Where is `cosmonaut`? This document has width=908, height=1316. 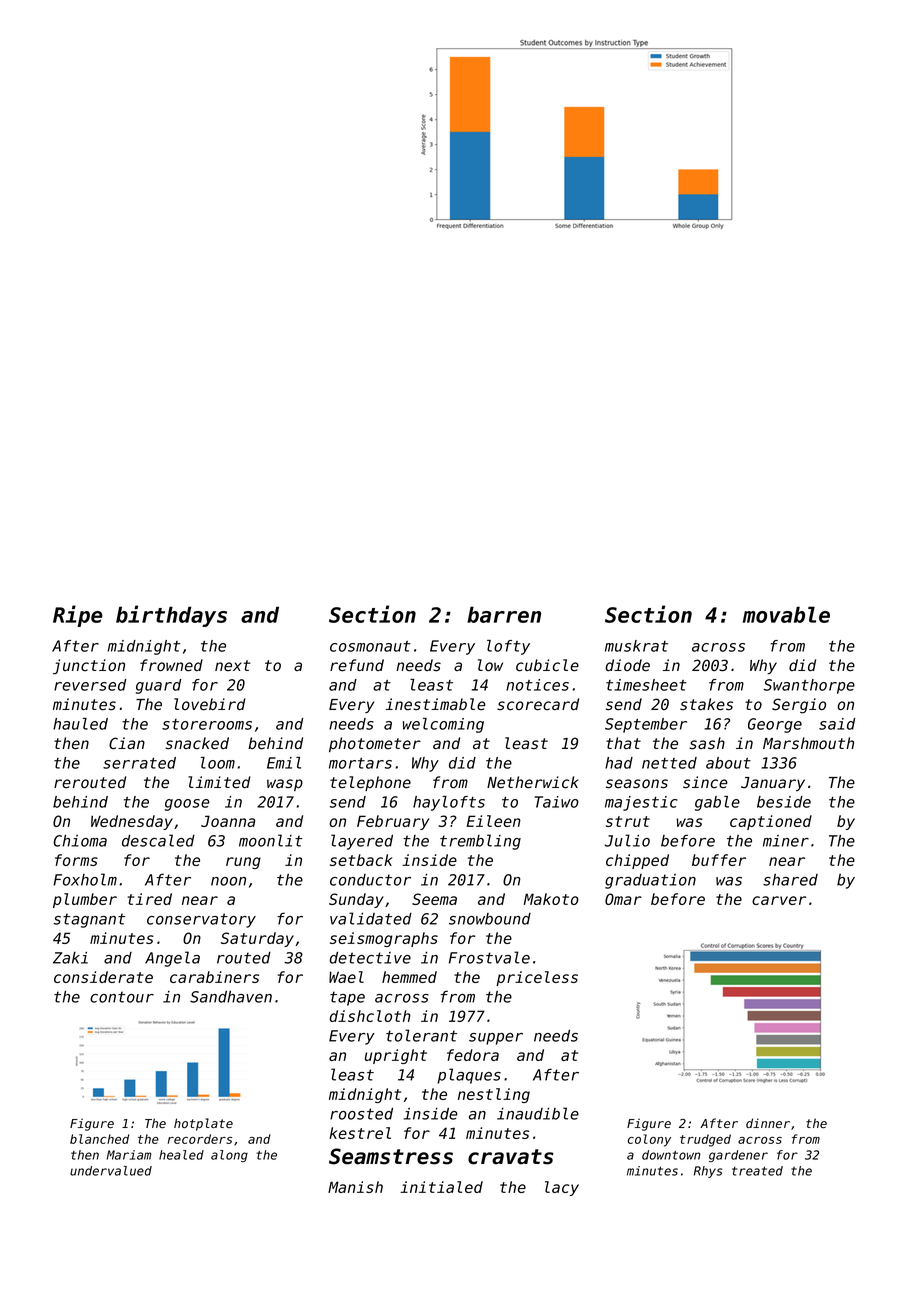
cosmonaut is located at coordinates (370, 646).
